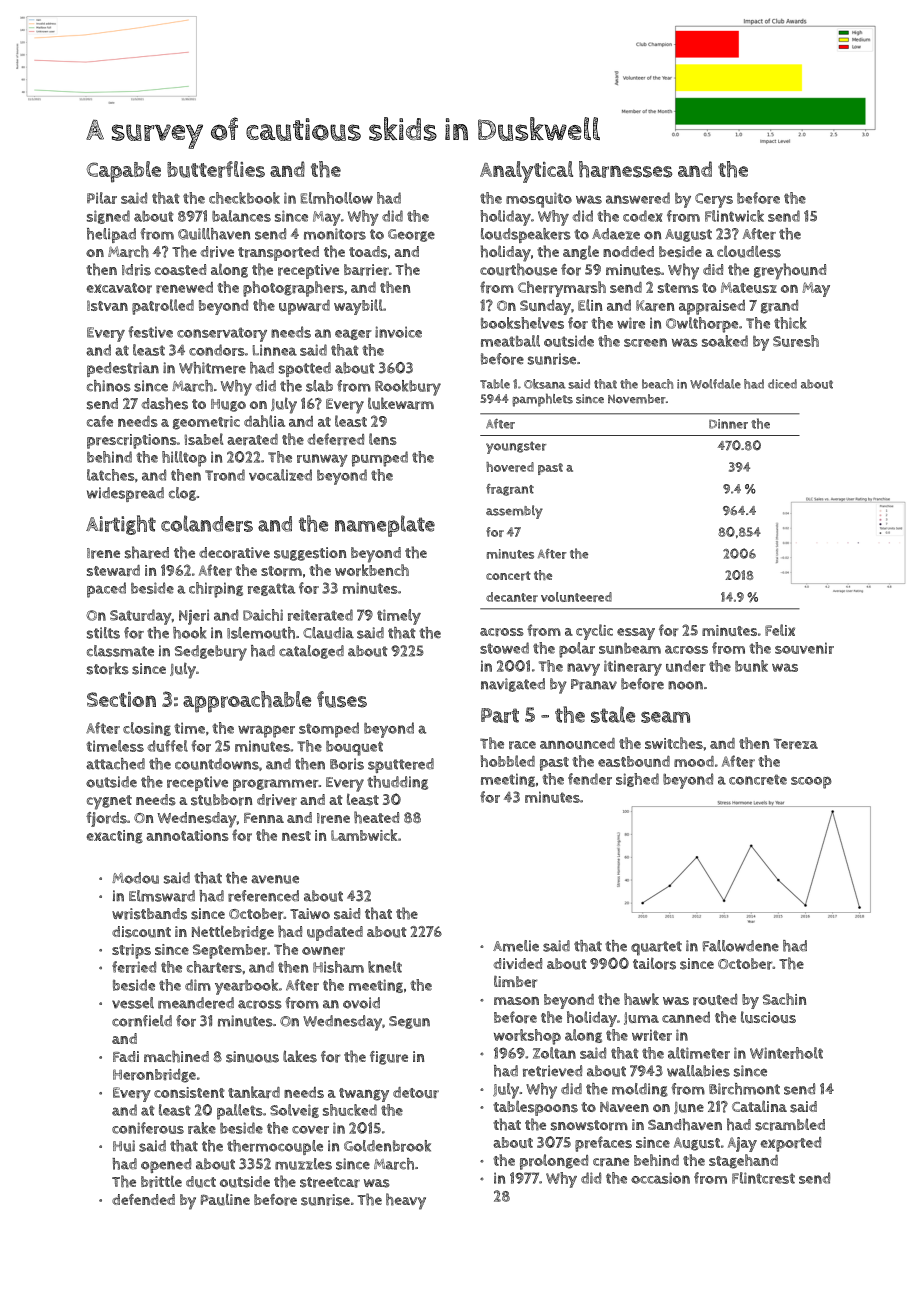 This screenshot has width=924, height=1308. What do you see at coordinates (406, 1201) in the screenshot?
I see `heavy` at bounding box center [406, 1201].
